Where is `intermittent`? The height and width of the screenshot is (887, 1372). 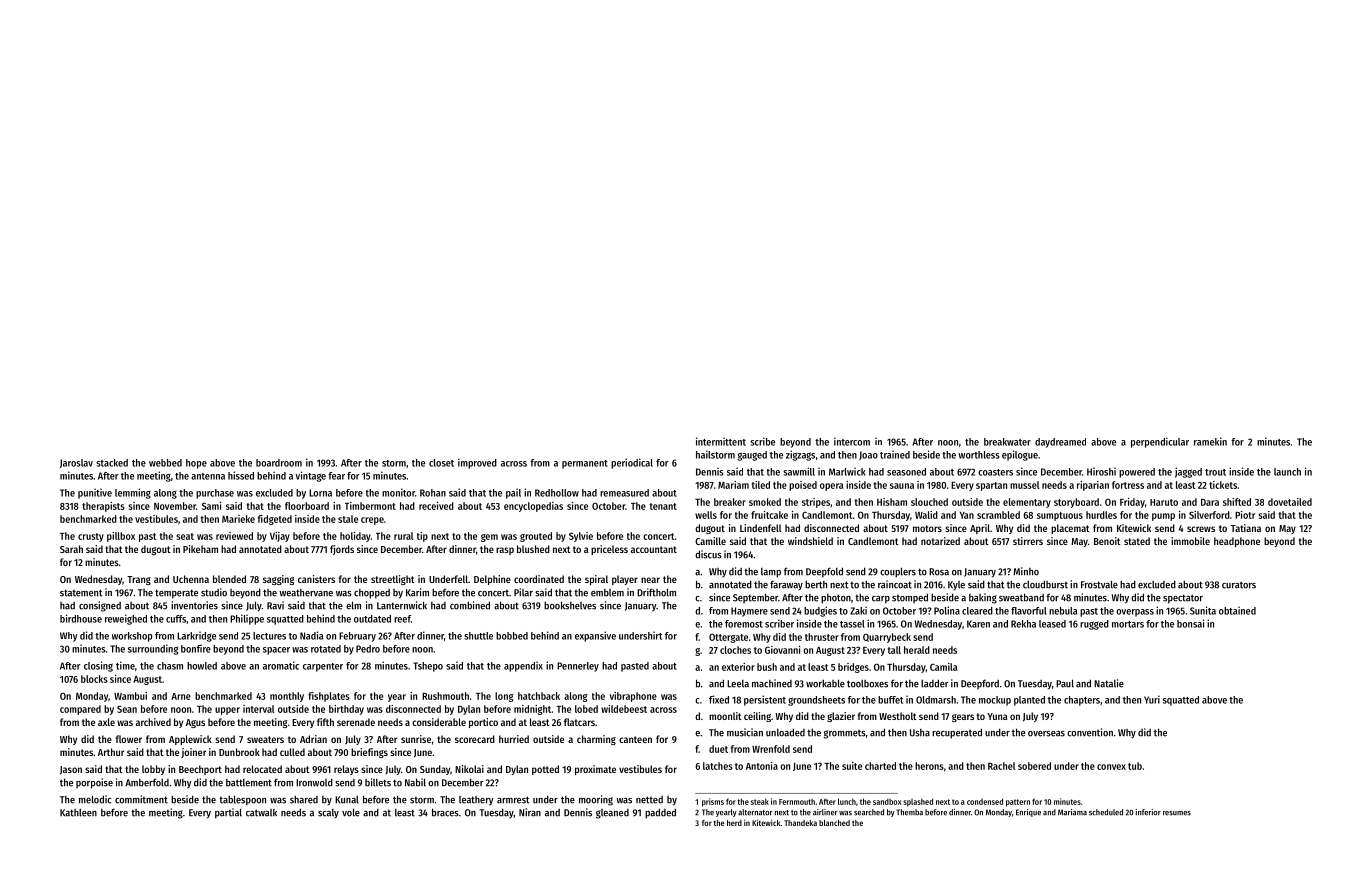 intermittent is located at coordinates (721, 441).
